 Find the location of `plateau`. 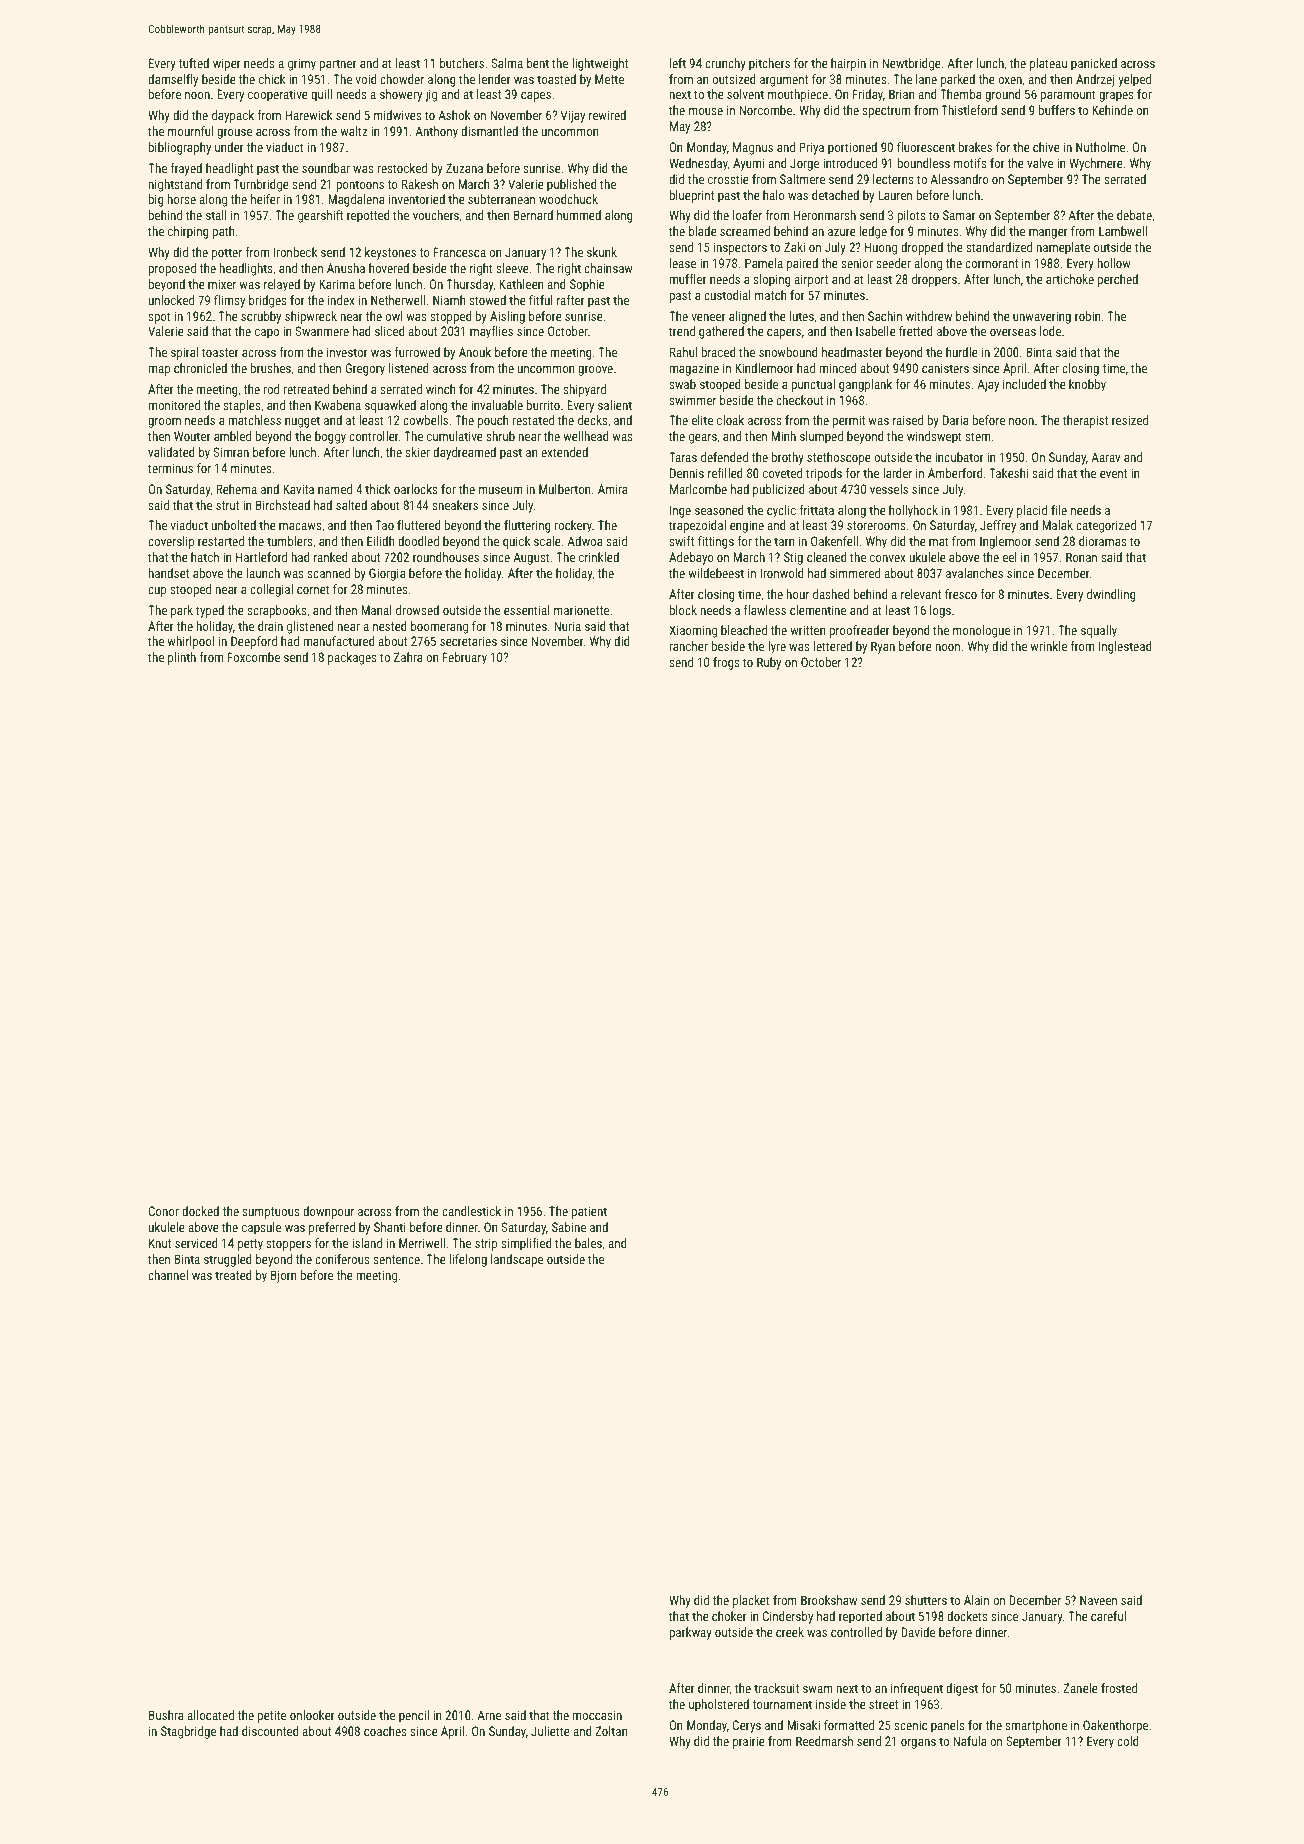

plateau is located at coordinates (1048, 64).
